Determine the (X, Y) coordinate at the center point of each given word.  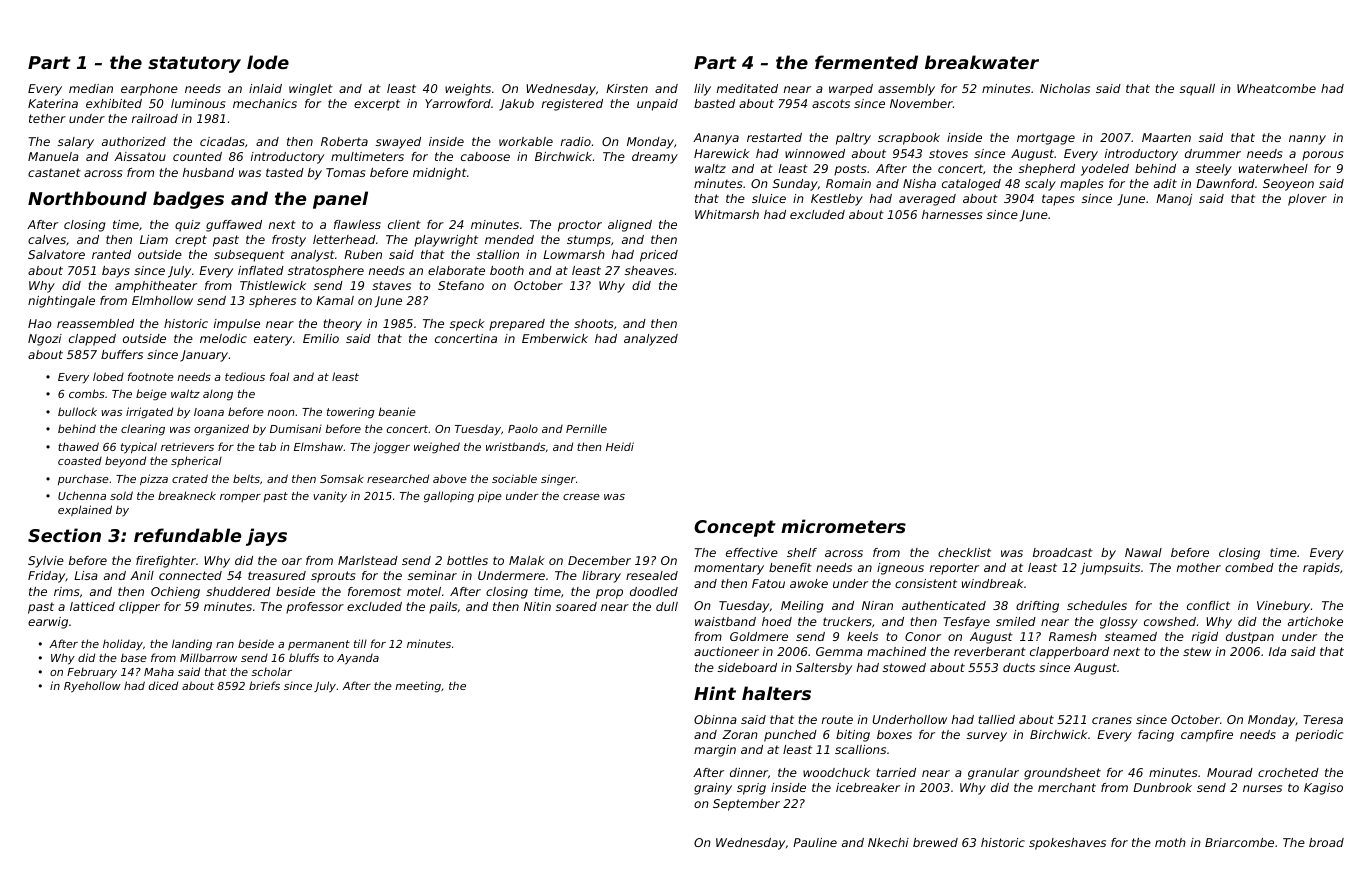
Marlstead (368, 560)
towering (350, 413)
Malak (527, 560)
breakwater (982, 62)
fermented (866, 62)
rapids (1321, 569)
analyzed (651, 340)
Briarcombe (1239, 842)
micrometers (843, 526)
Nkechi (888, 842)
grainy (713, 789)
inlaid (265, 88)
